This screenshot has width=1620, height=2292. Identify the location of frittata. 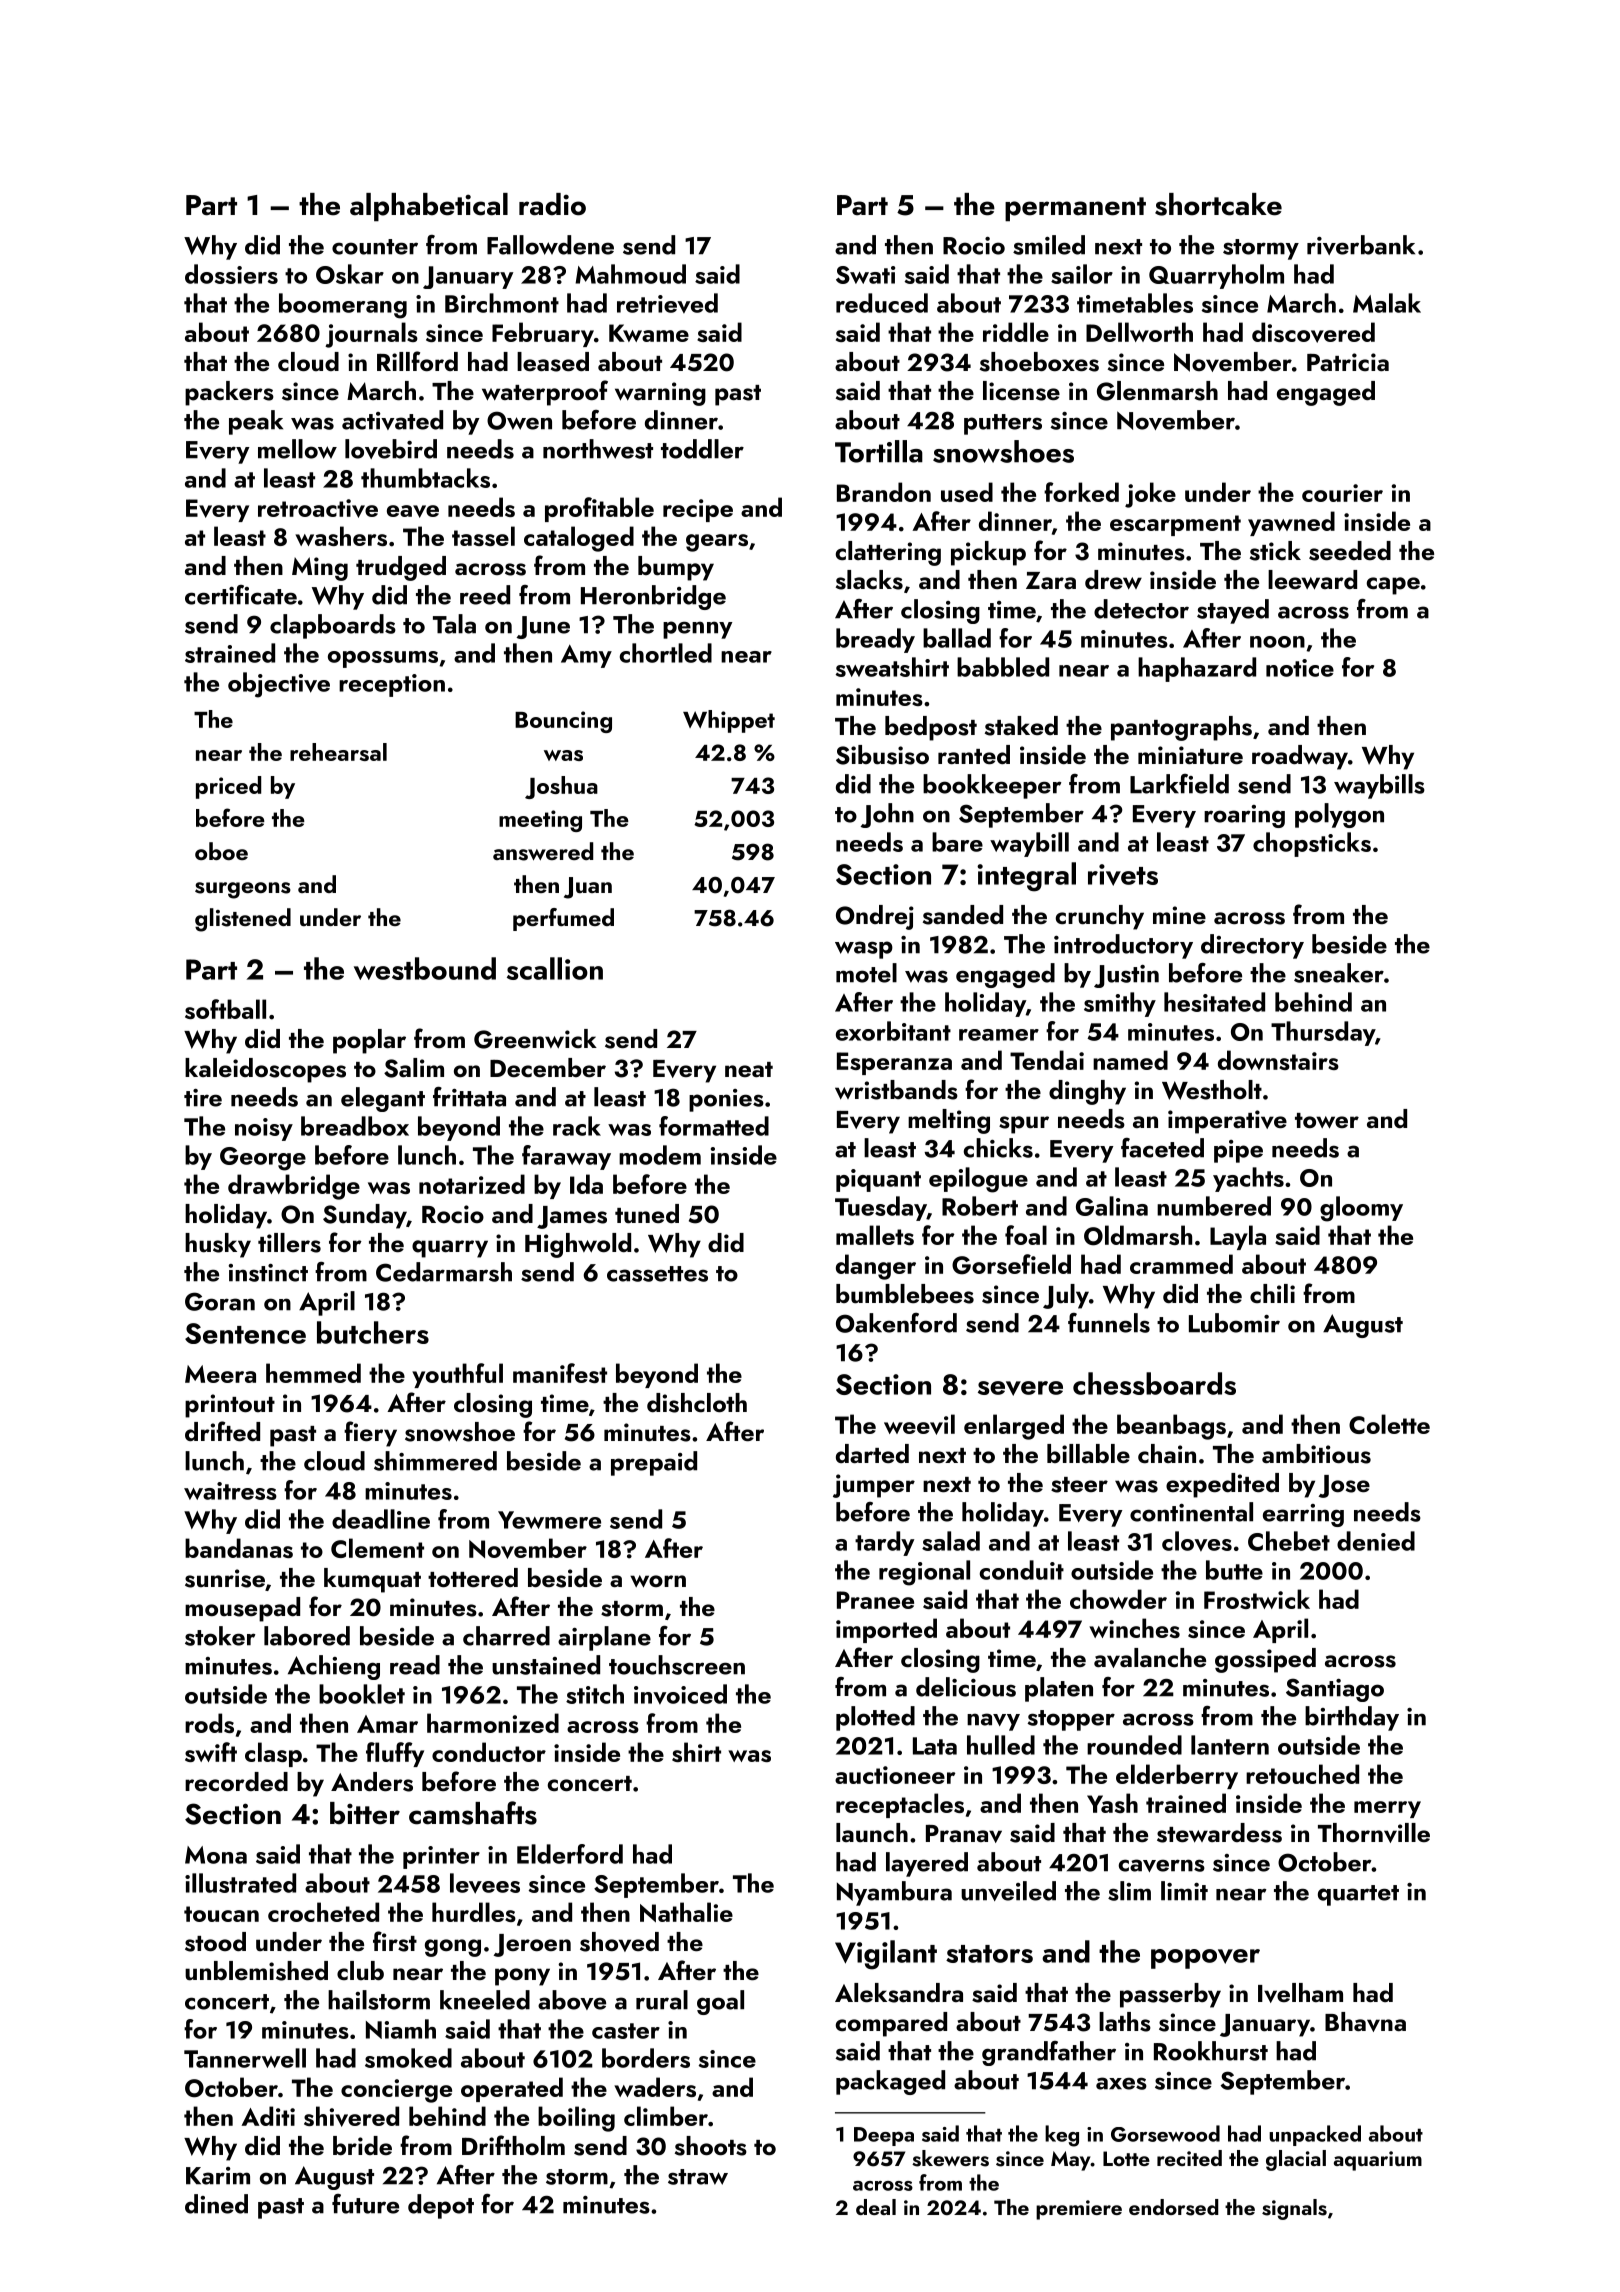
(469, 1097).
